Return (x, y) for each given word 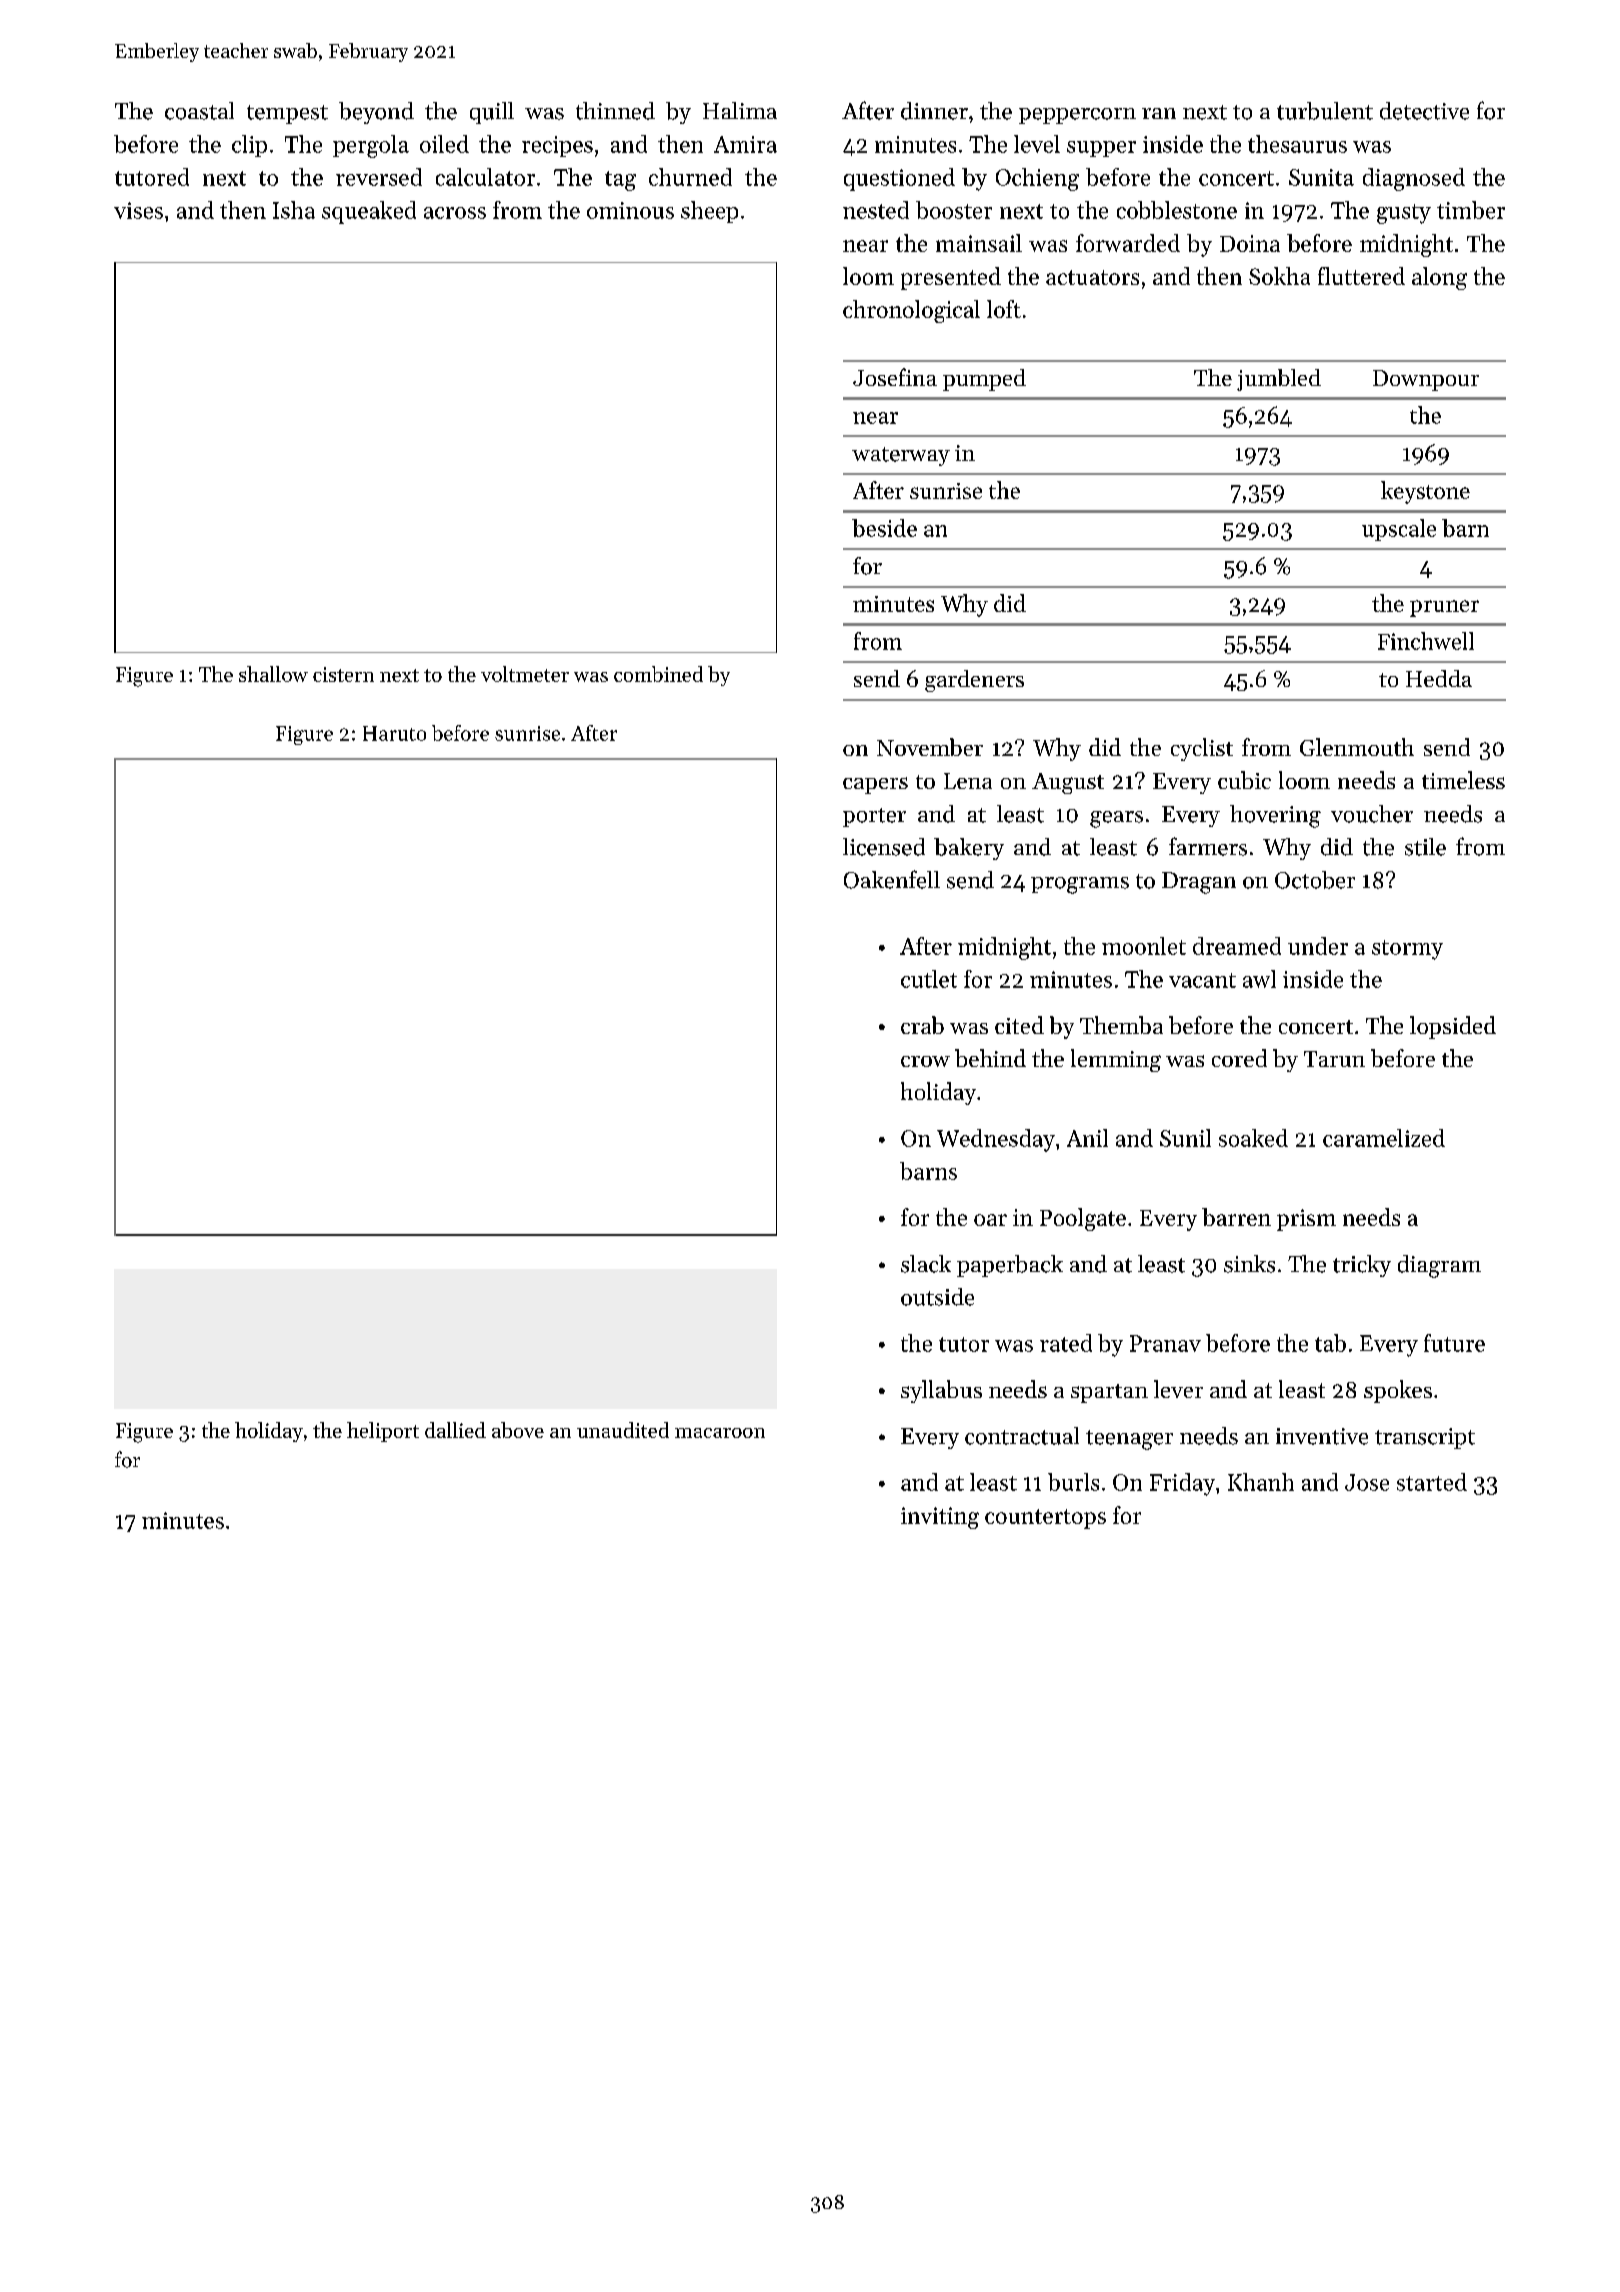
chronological (911, 311)
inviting (940, 1518)
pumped (984, 380)
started (1432, 1482)
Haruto (394, 733)
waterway (901, 456)
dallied (455, 1430)
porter (874, 817)
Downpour (1426, 380)
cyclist (1202, 749)
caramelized (1384, 1138)
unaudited (623, 1430)
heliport (383, 1432)
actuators (1092, 277)
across (455, 213)
